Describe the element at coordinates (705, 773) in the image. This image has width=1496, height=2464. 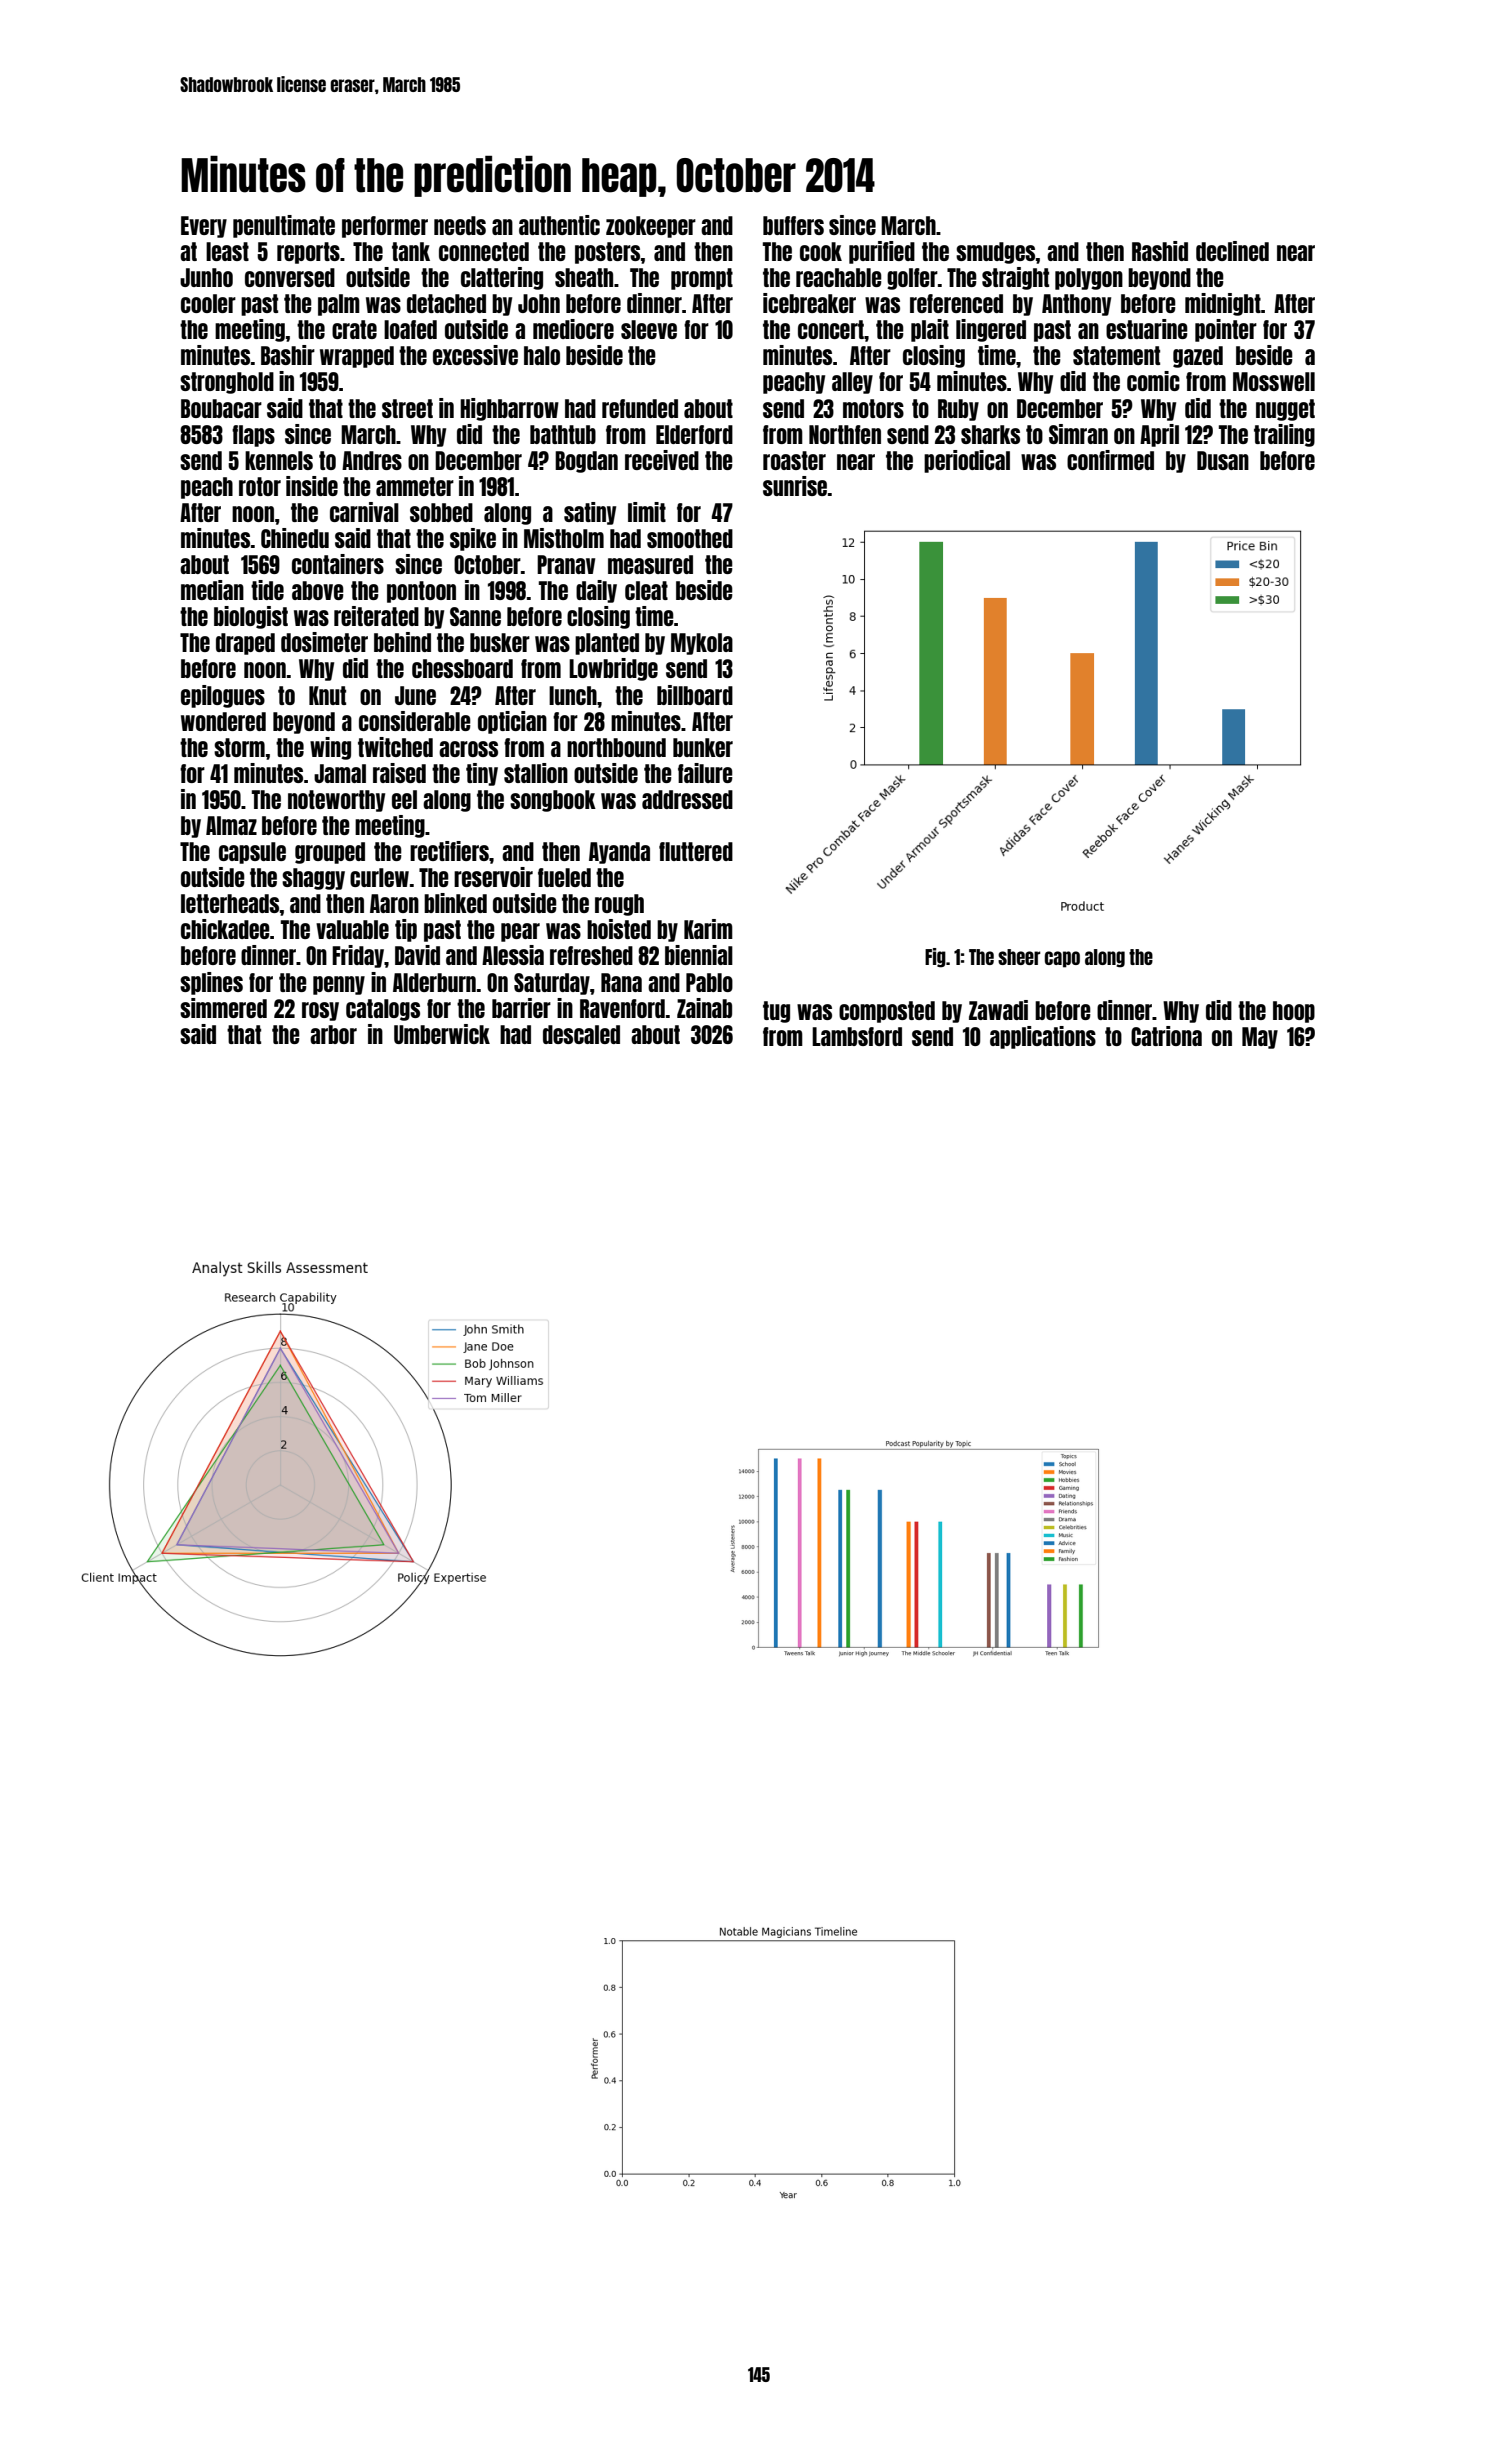
I see `failure` at that location.
